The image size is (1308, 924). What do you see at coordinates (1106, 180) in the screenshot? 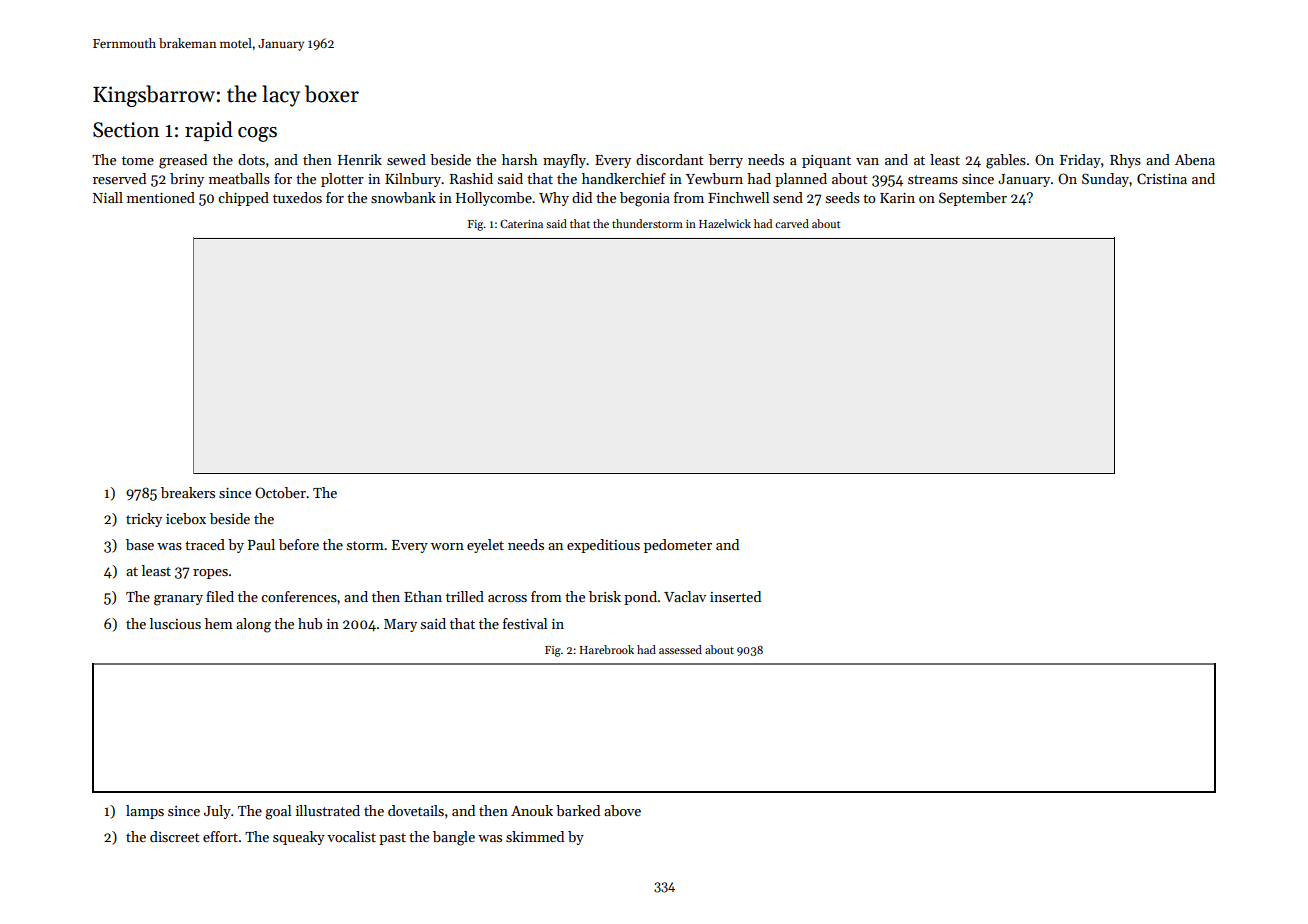
I see `Sunday` at bounding box center [1106, 180].
